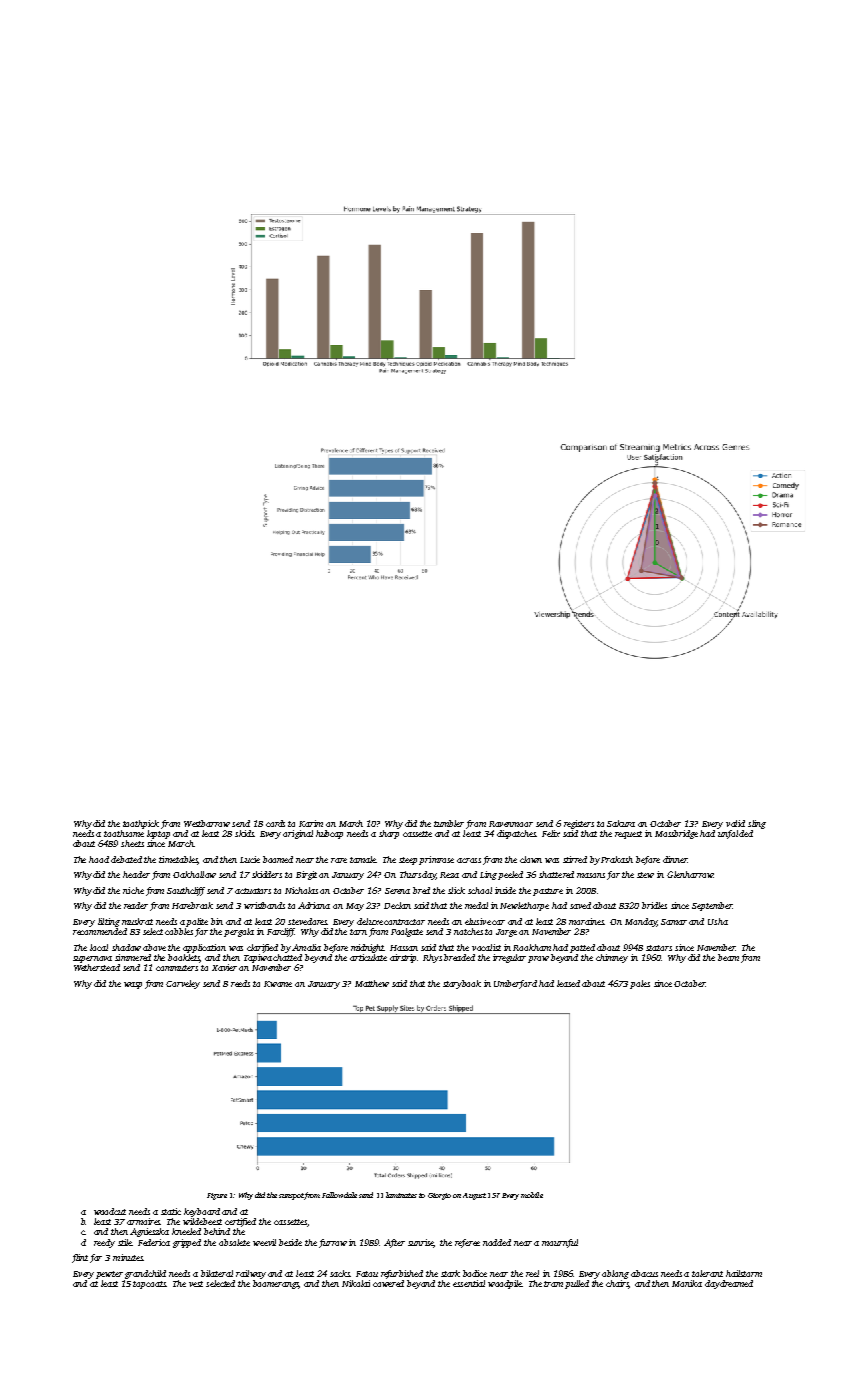  Describe the element at coordinates (99, 859) in the screenshot. I see `hood` at that location.
